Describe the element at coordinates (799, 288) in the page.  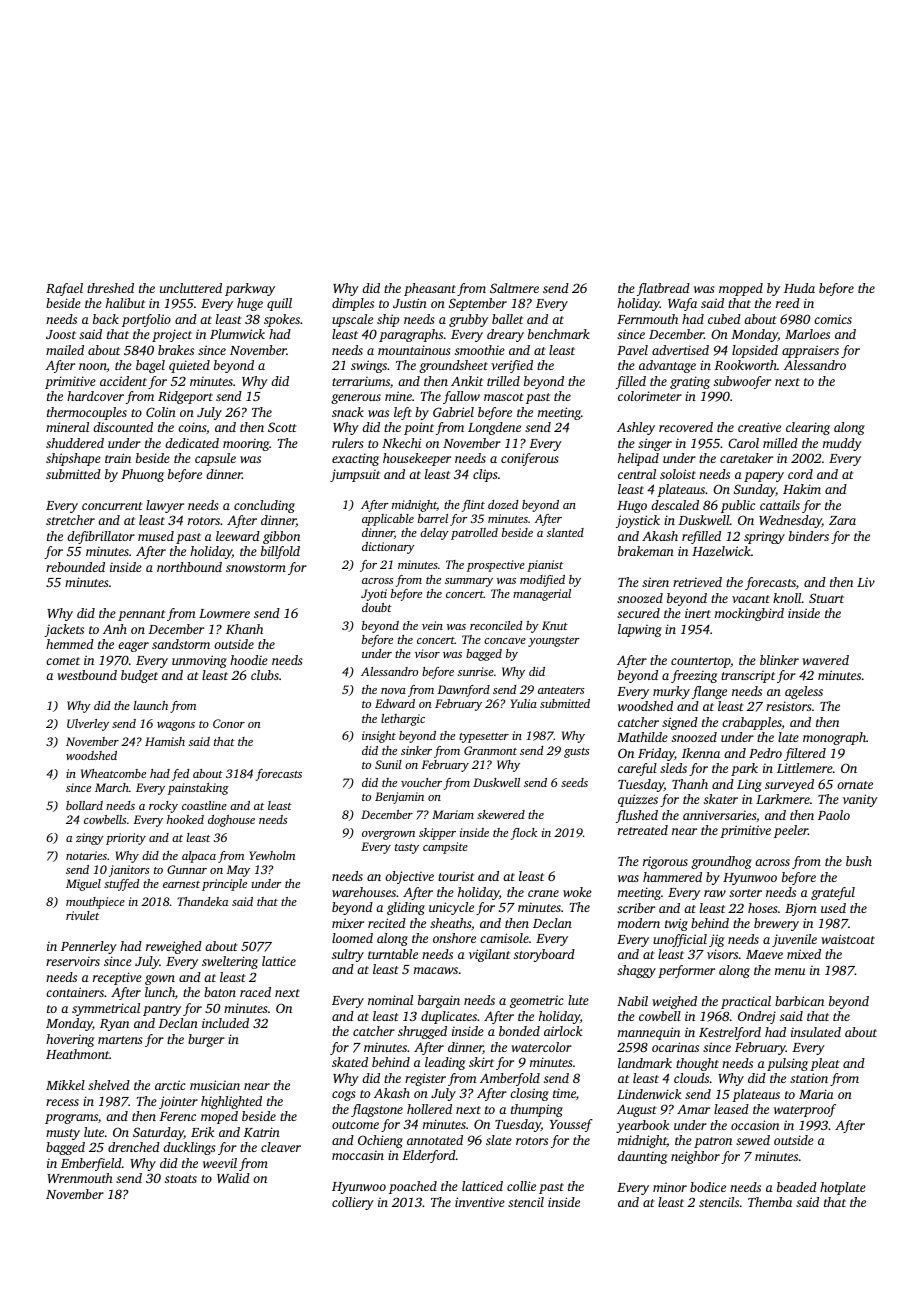
I see `Huda` at that location.
